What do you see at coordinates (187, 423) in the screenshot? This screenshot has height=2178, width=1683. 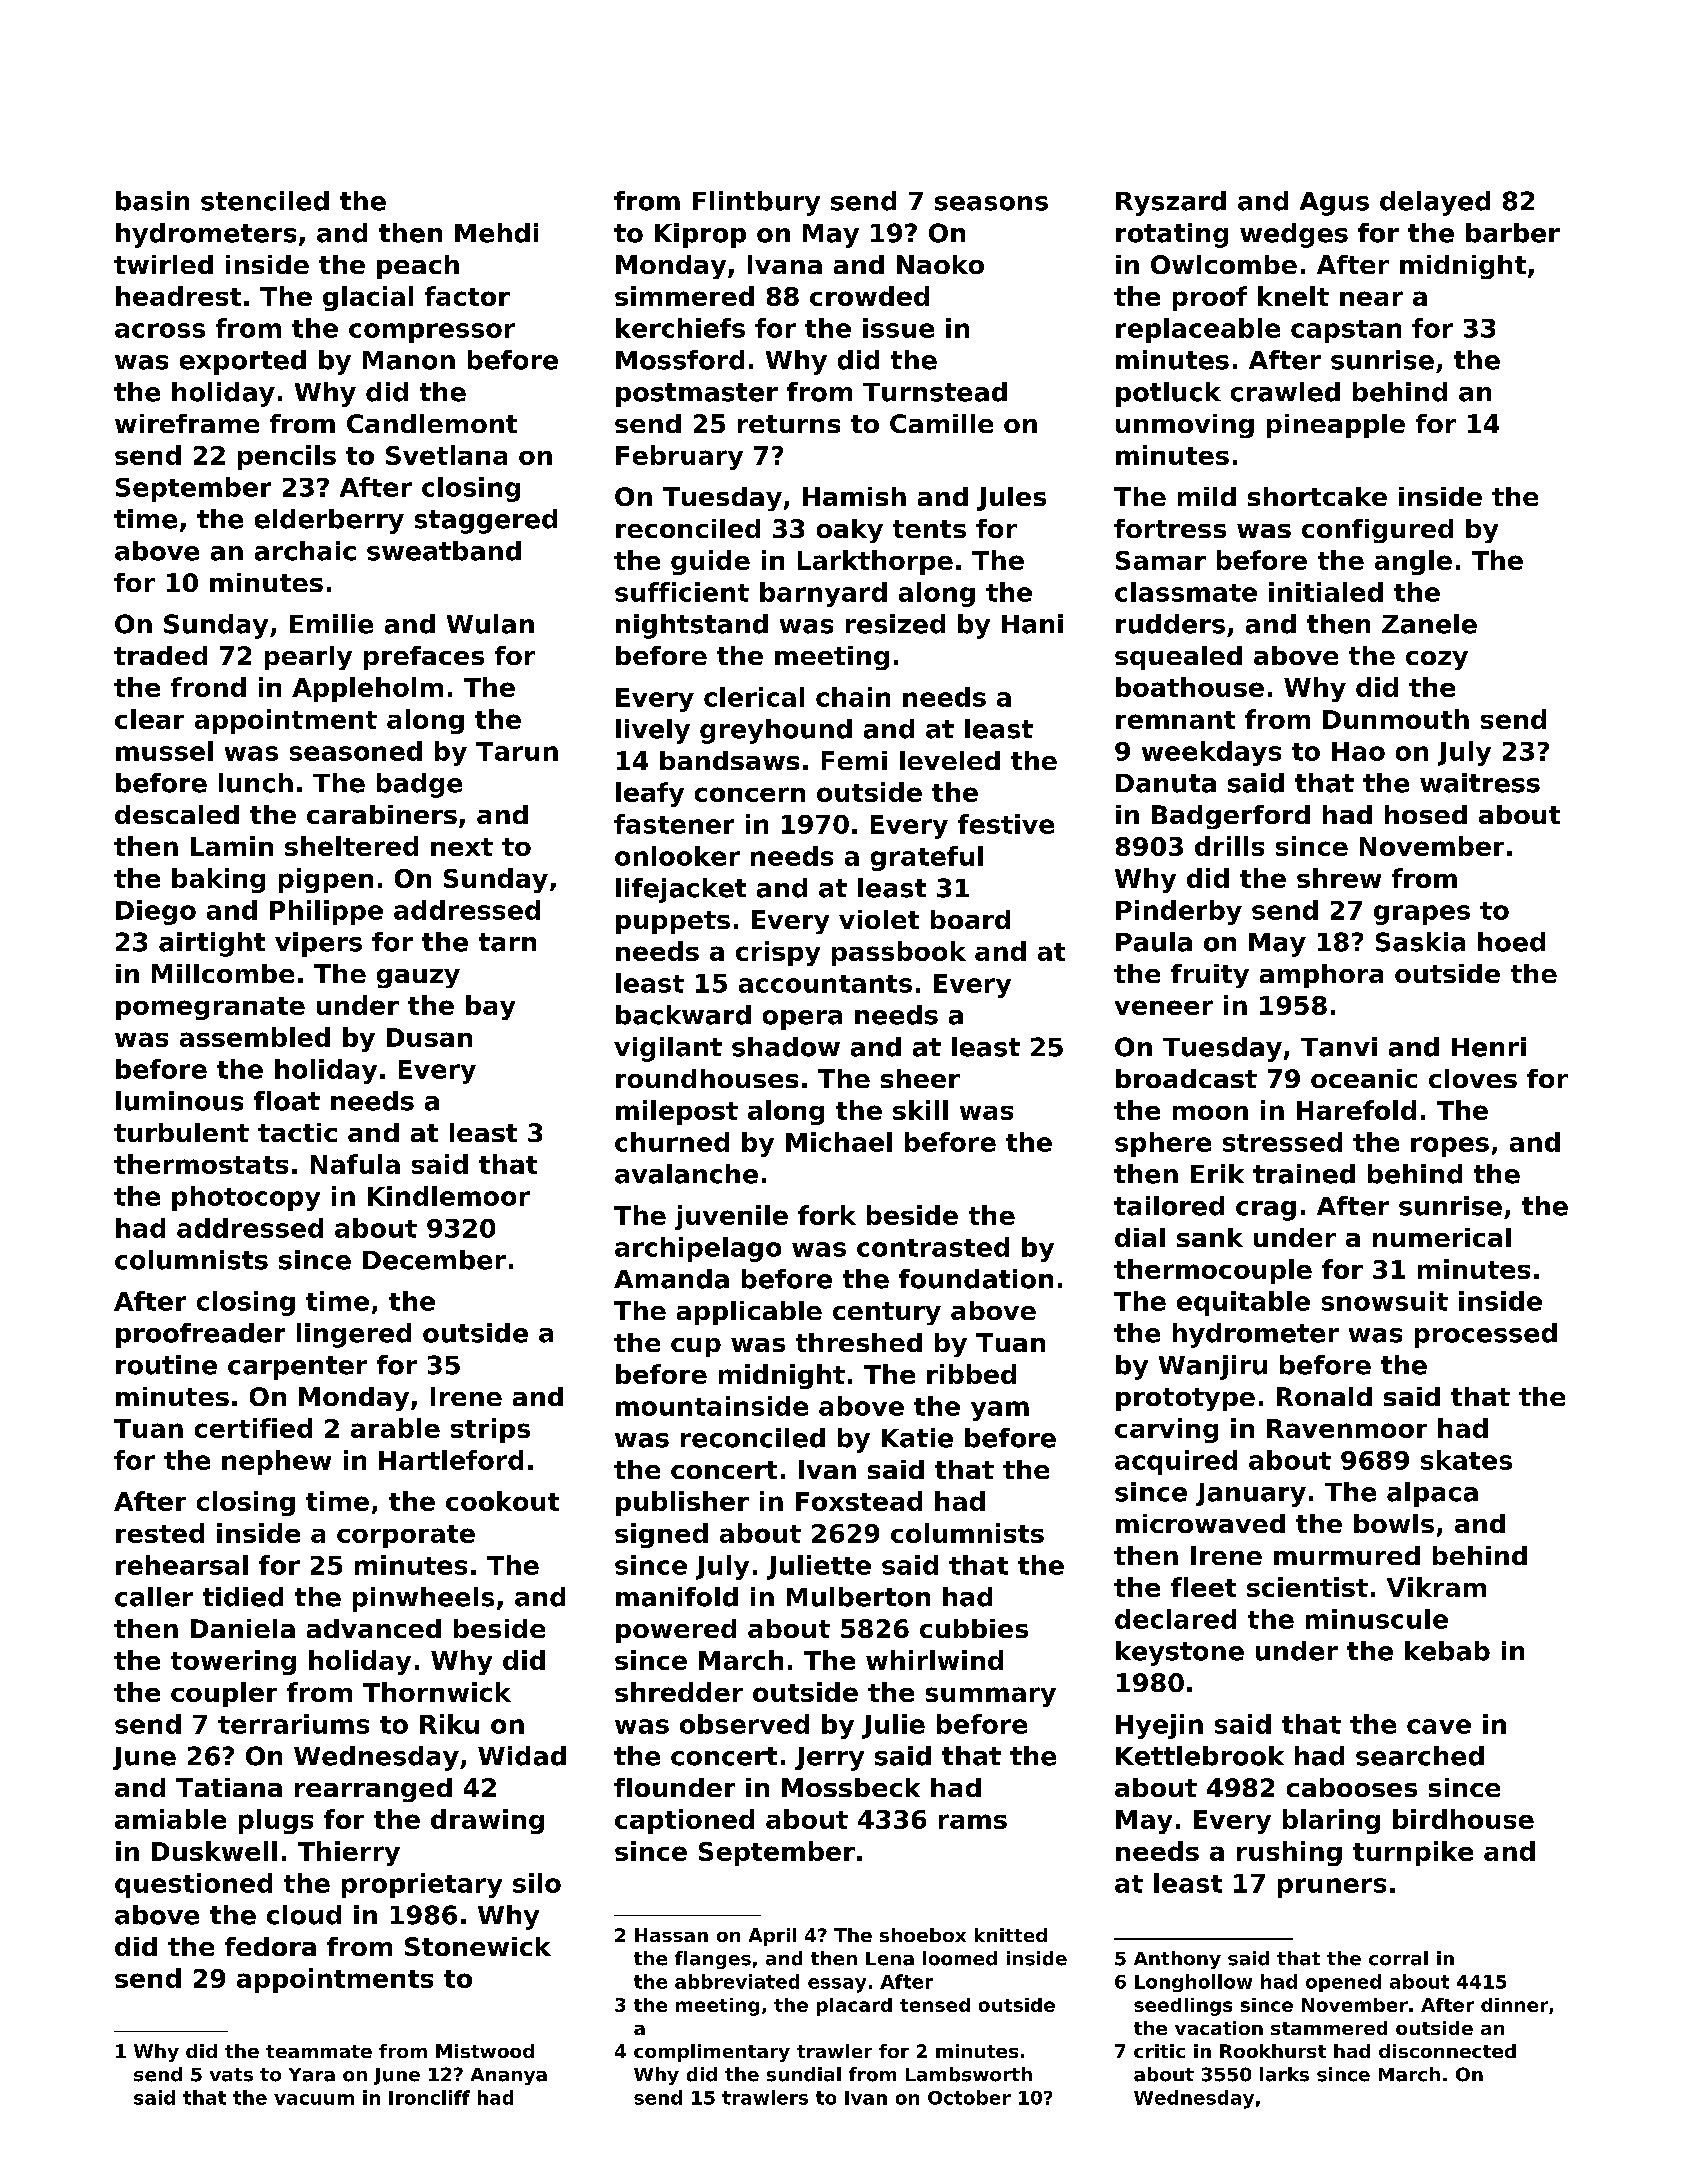 I see `wireframe` at bounding box center [187, 423].
